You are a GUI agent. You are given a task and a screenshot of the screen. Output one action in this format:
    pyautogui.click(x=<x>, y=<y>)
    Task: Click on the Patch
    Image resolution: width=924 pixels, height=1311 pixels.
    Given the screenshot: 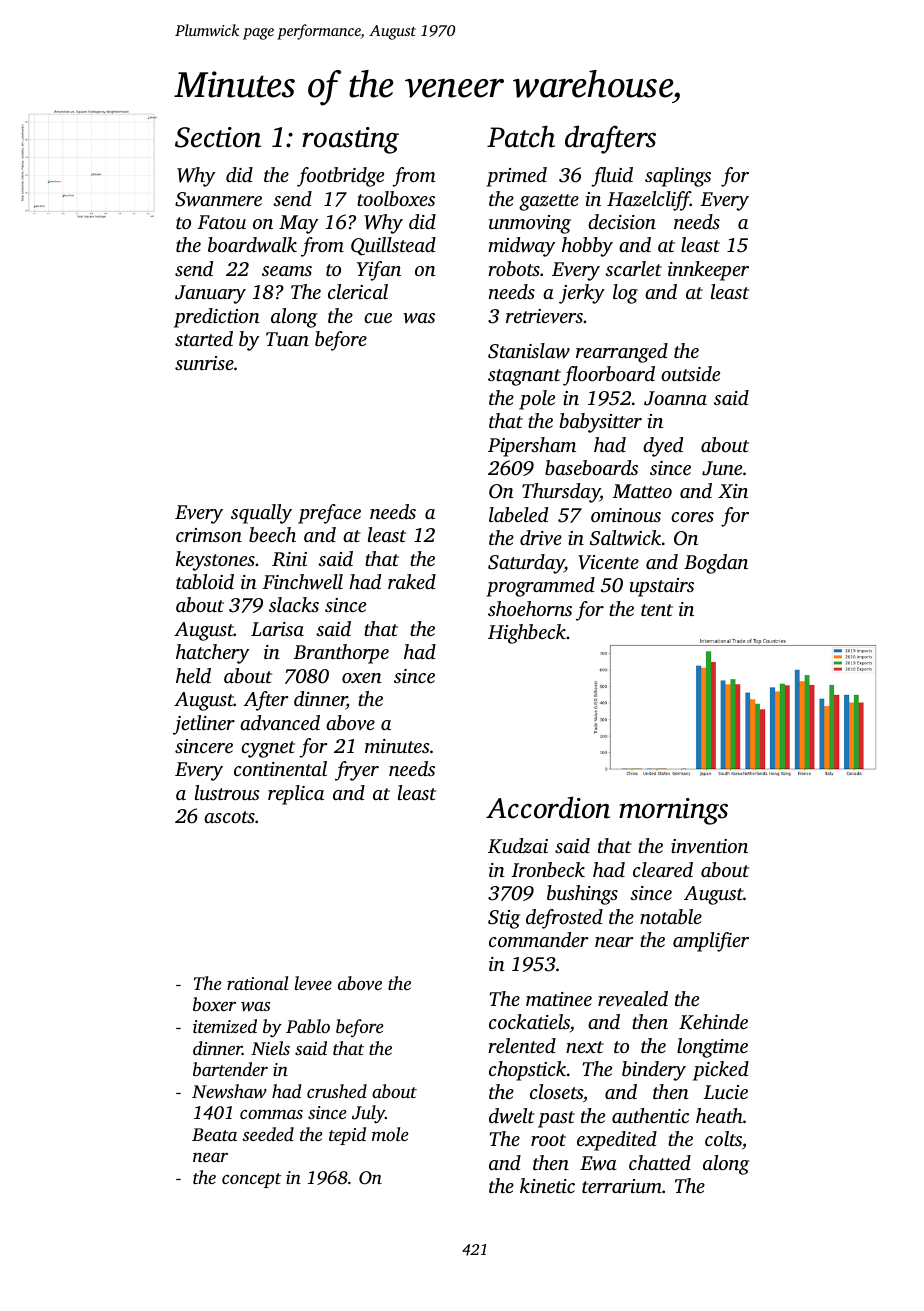 What is the action you would take?
    pyautogui.click(x=521, y=136)
